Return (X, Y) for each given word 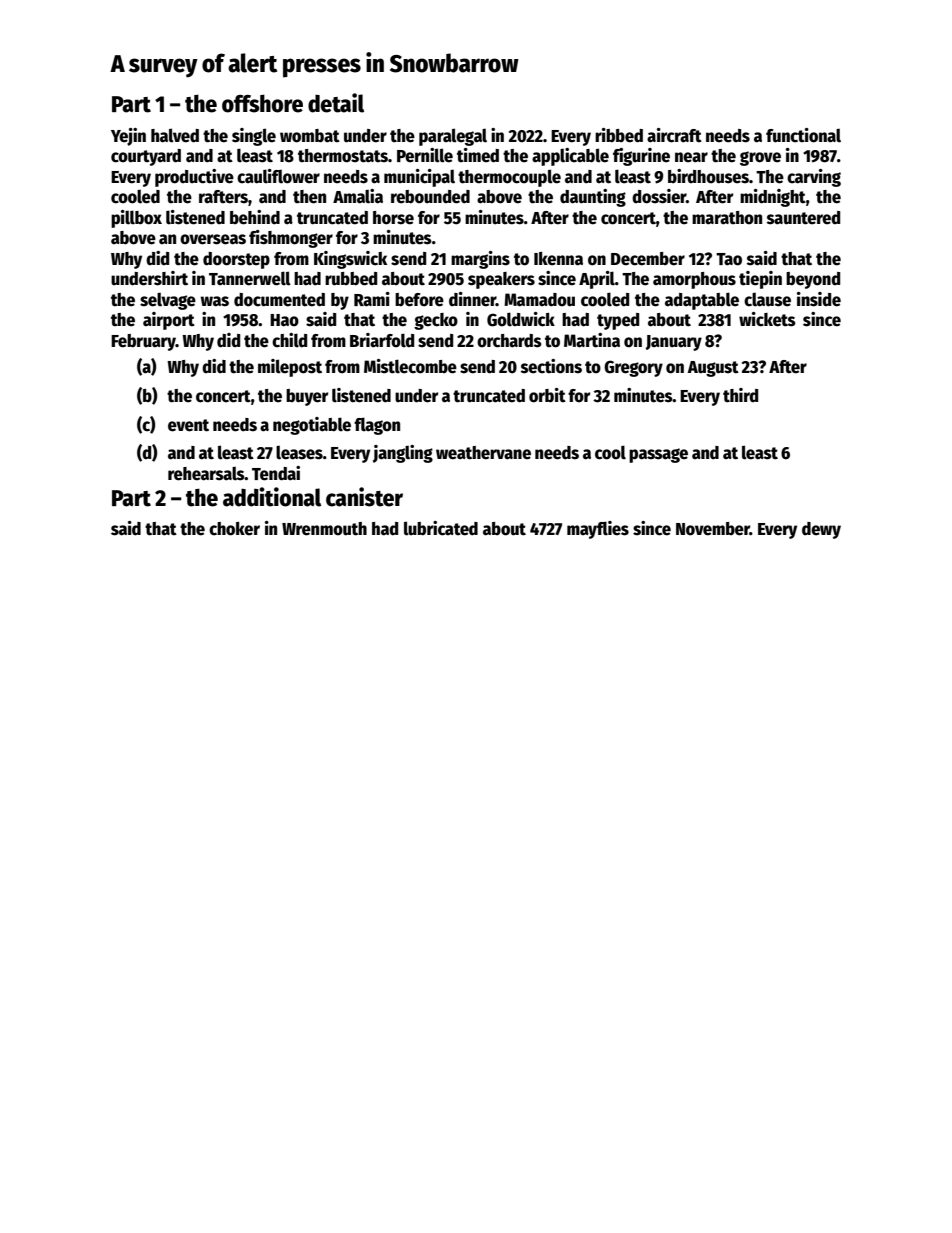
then (309, 197)
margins (480, 260)
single (254, 137)
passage (658, 455)
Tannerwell (250, 278)
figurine (641, 157)
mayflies (598, 530)
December (648, 259)
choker (234, 529)
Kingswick (350, 260)
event (188, 425)
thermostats (343, 156)
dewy (821, 530)
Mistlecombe (410, 366)
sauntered (803, 218)
